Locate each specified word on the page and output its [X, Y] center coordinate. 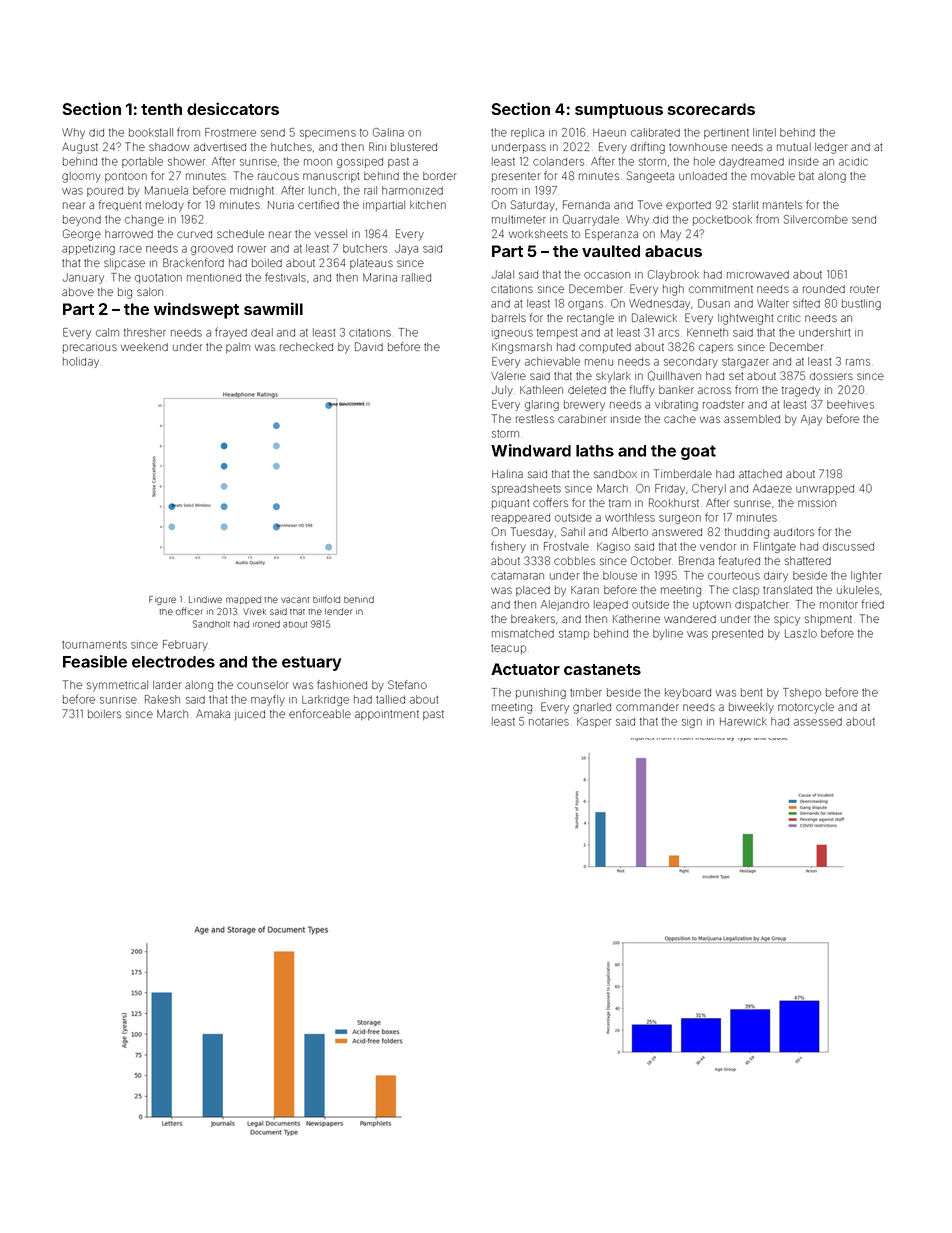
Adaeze [772, 488]
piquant [510, 504]
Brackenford [193, 262]
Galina [388, 132]
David [369, 346]
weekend [144, 347]
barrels [509, 318]
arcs [668, 333]
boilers [104, 714]
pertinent [726, 134]
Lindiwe [205, 599]
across [714, 390]
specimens [328, 134]
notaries [549, 722]
